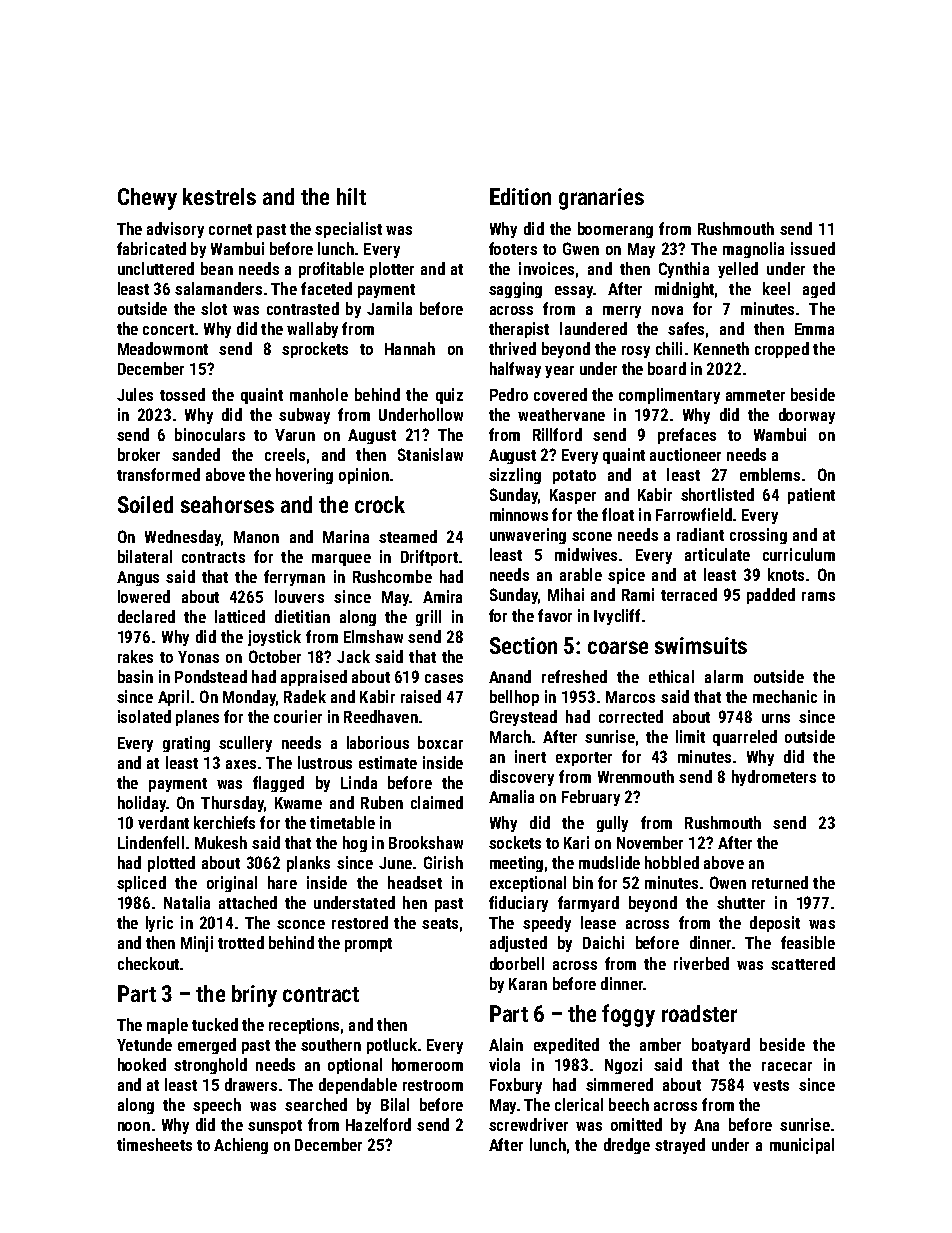 Image resolution: width=952 pixels, height=1233 pixels. Describe the element at coordinates (601, 199) in the screenshot. I see `granaries` at that location.
